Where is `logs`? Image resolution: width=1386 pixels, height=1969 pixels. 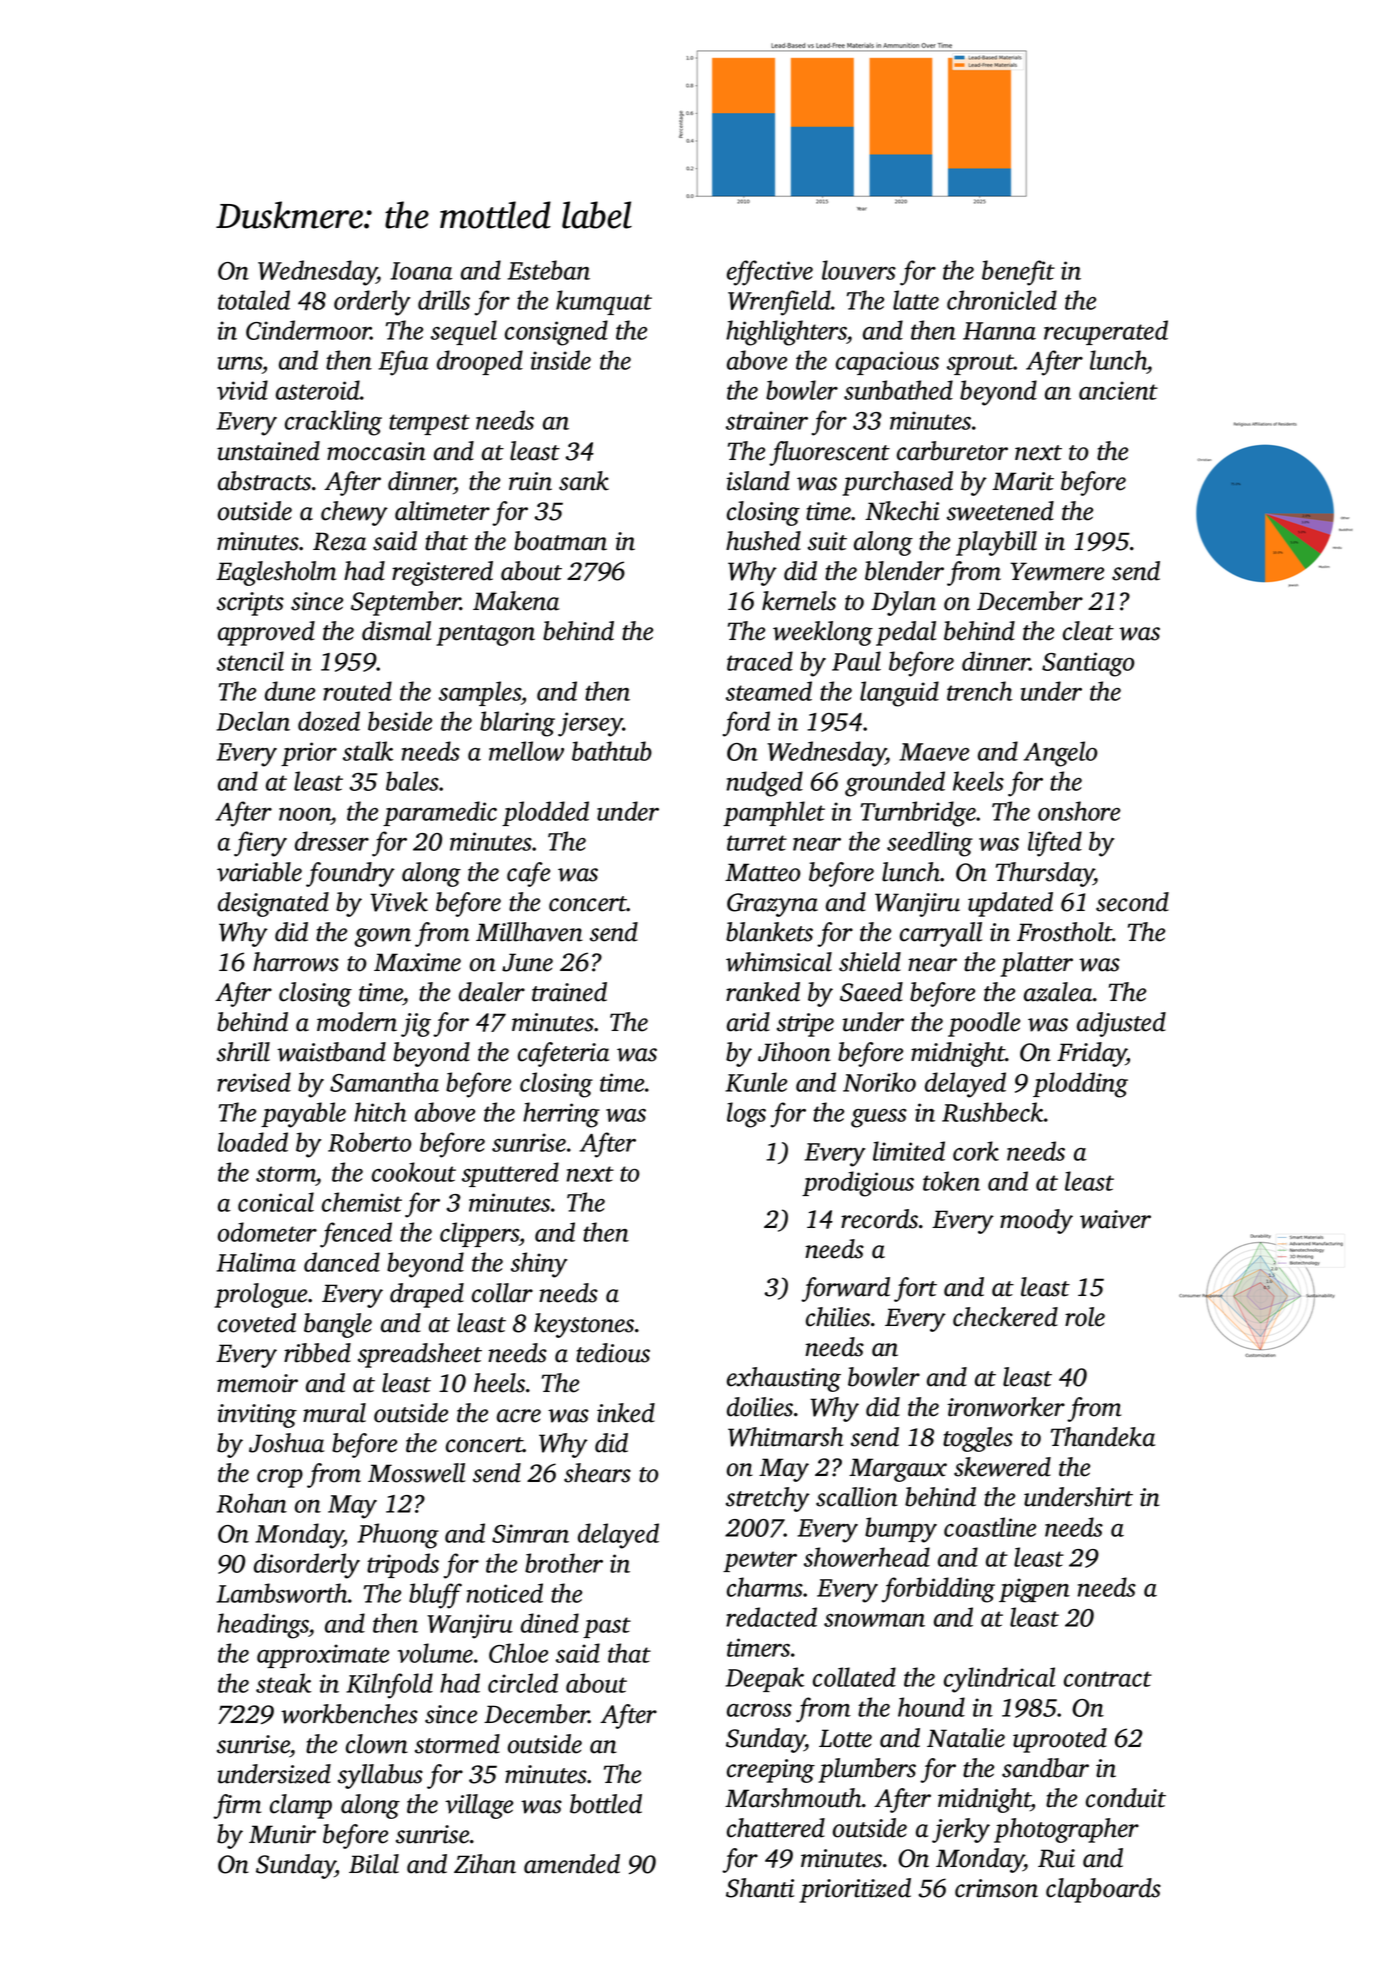 logs is located at coordinates (746, 1115).
